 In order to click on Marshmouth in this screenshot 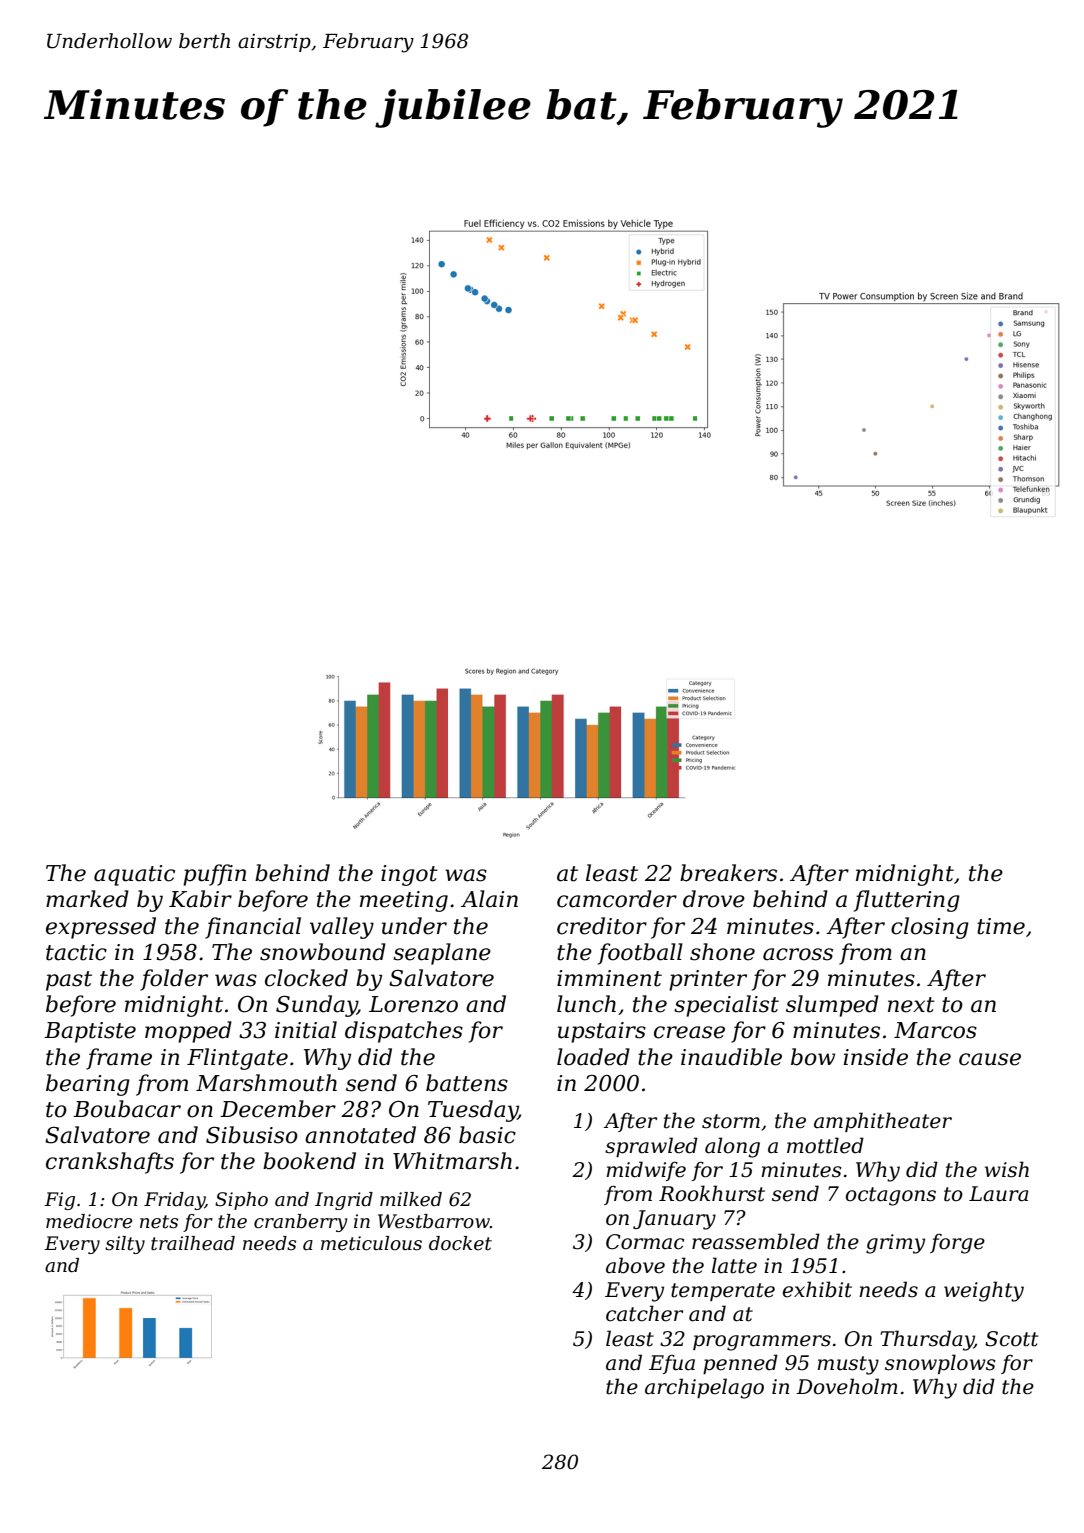, I will do `click(266, 1083)`.
